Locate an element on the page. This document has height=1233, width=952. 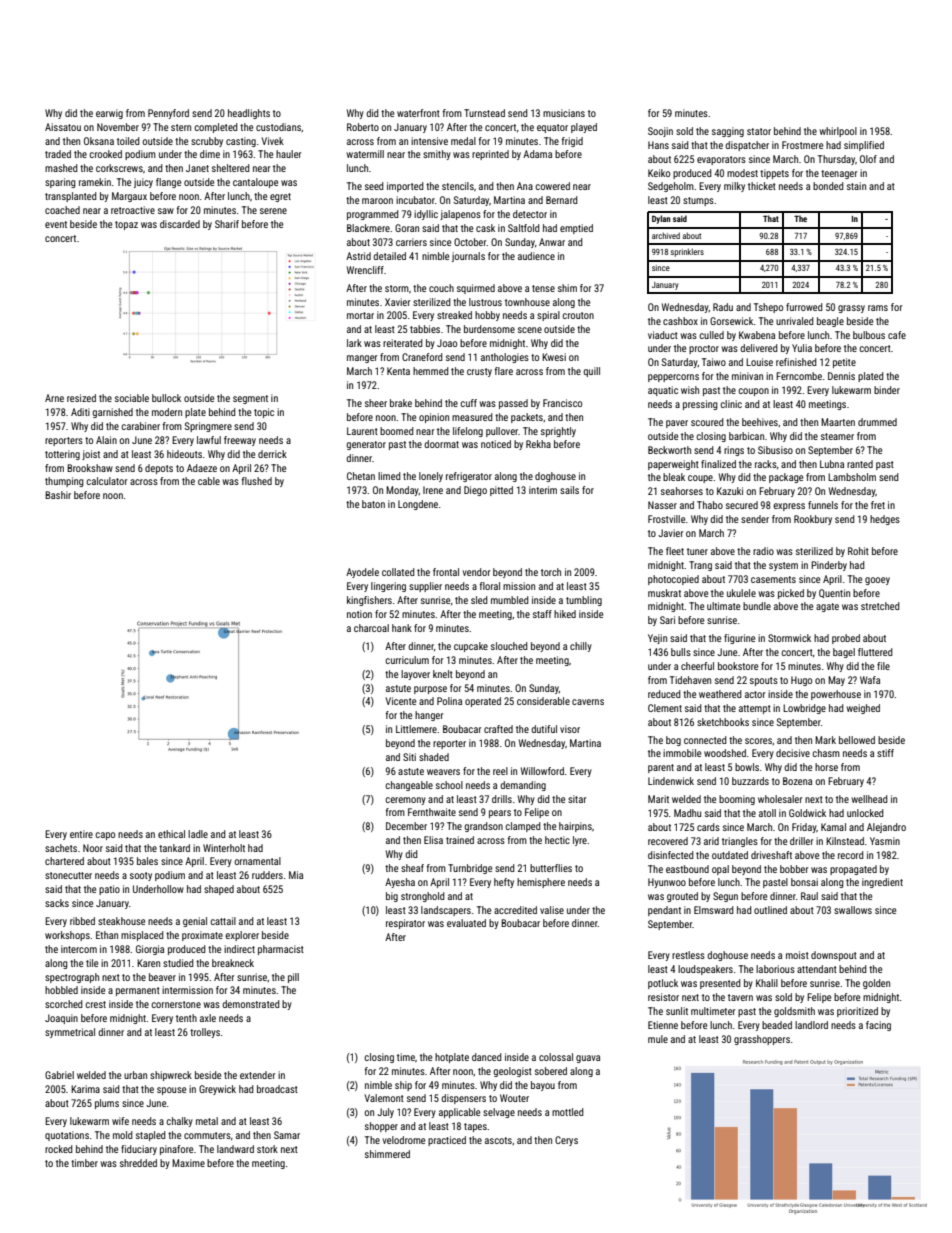
valise is located at coordinates (552, 910).
